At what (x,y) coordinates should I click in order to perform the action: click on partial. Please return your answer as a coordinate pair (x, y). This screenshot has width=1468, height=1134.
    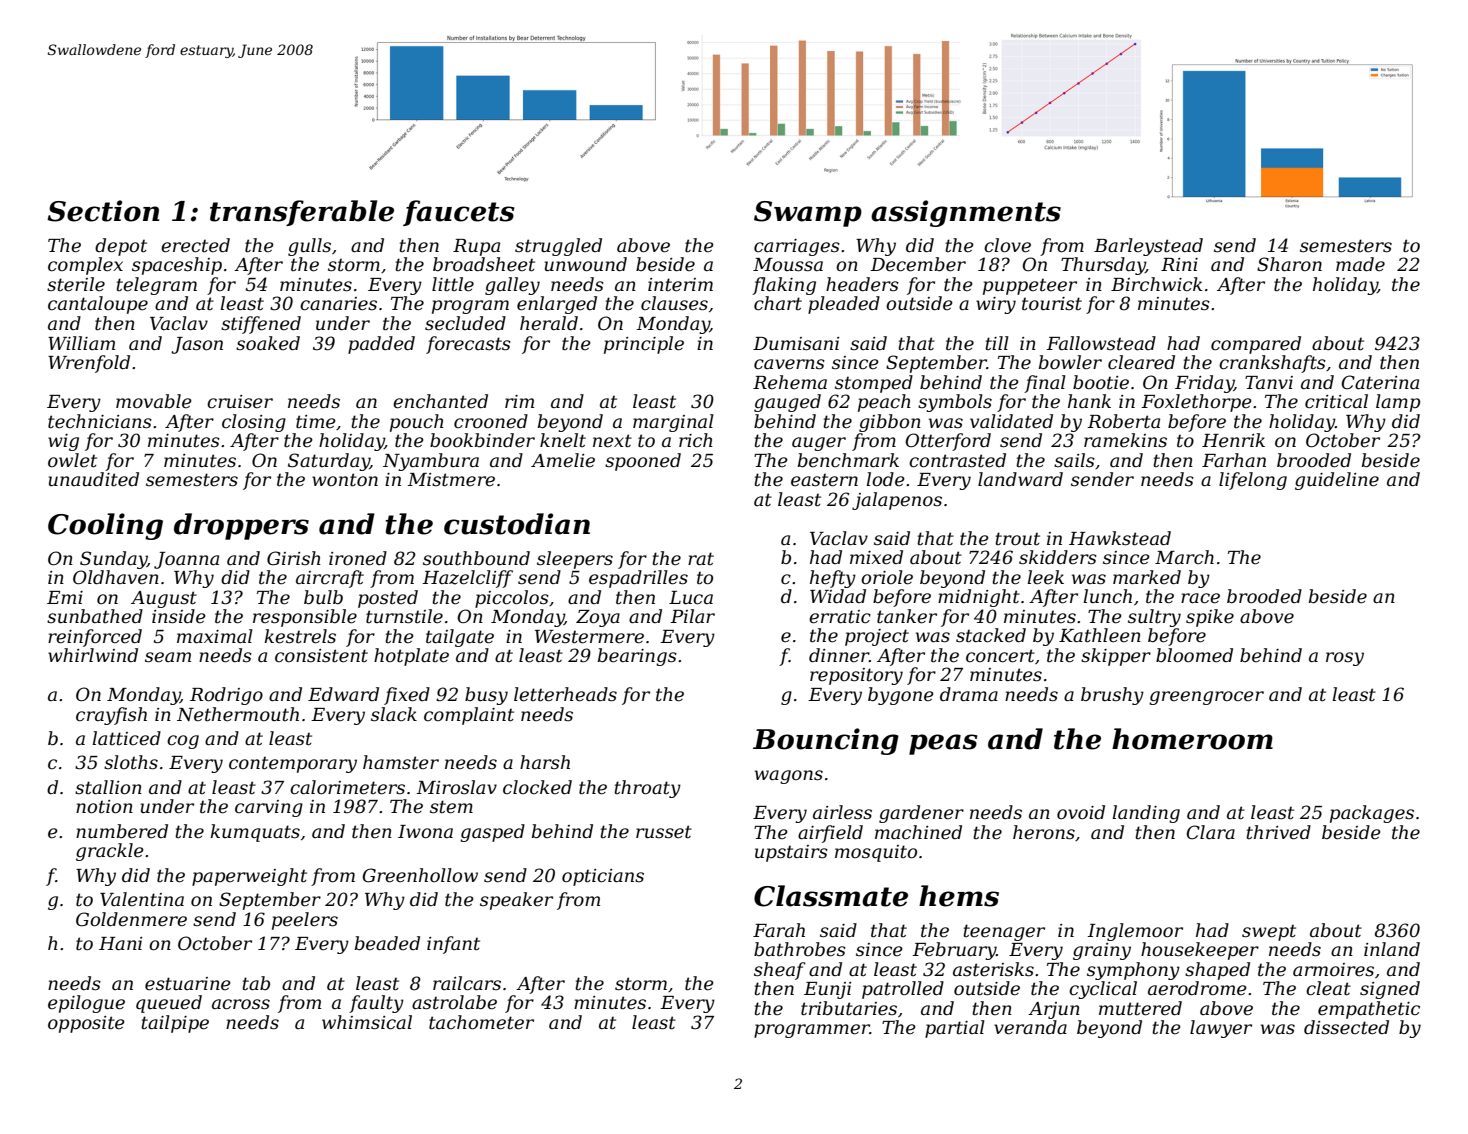
    Looking at the image, I should click on (955, 1029).
